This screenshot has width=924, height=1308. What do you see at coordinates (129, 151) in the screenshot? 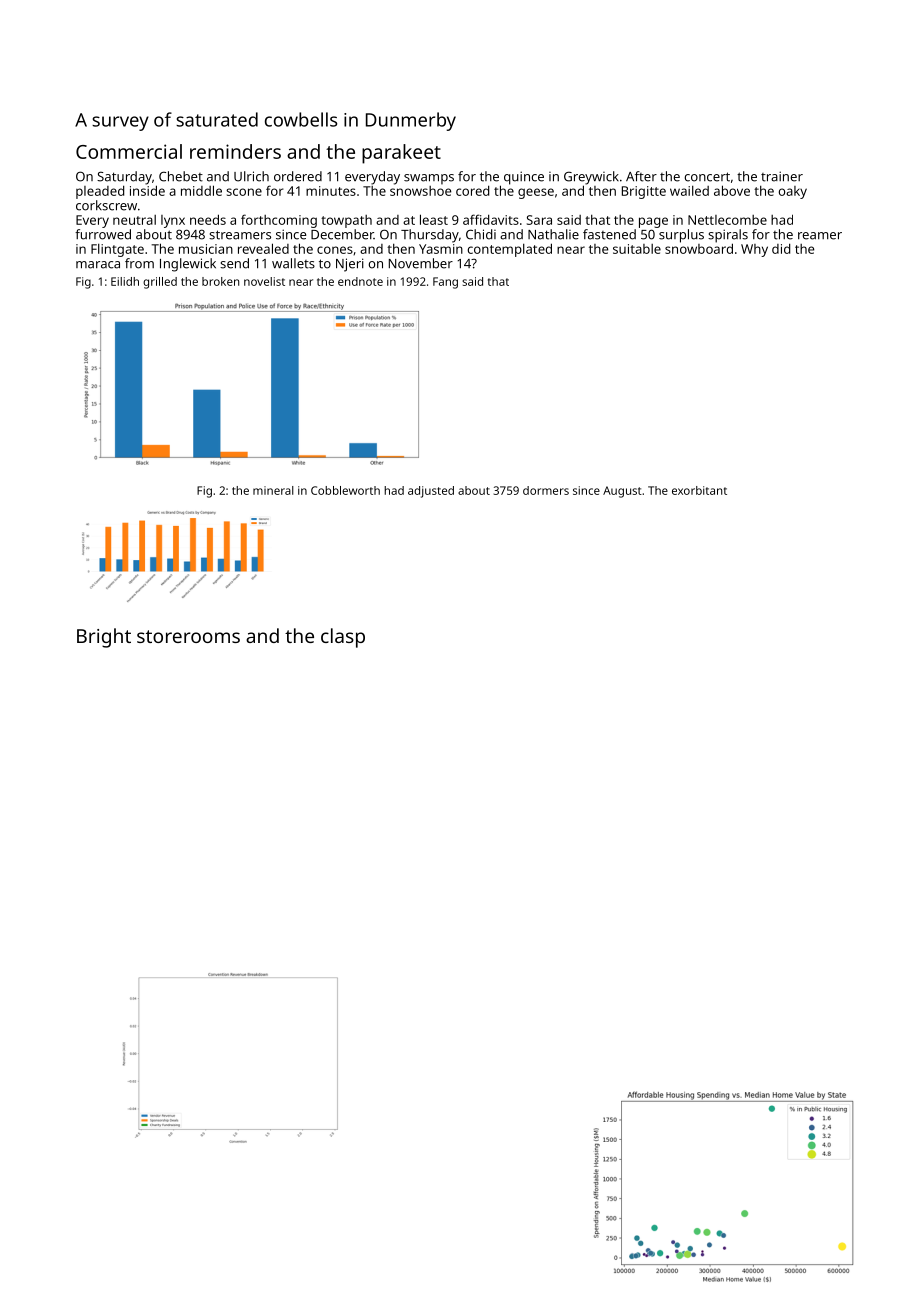
I see `Commercial` at bounding box center [129, 151].
